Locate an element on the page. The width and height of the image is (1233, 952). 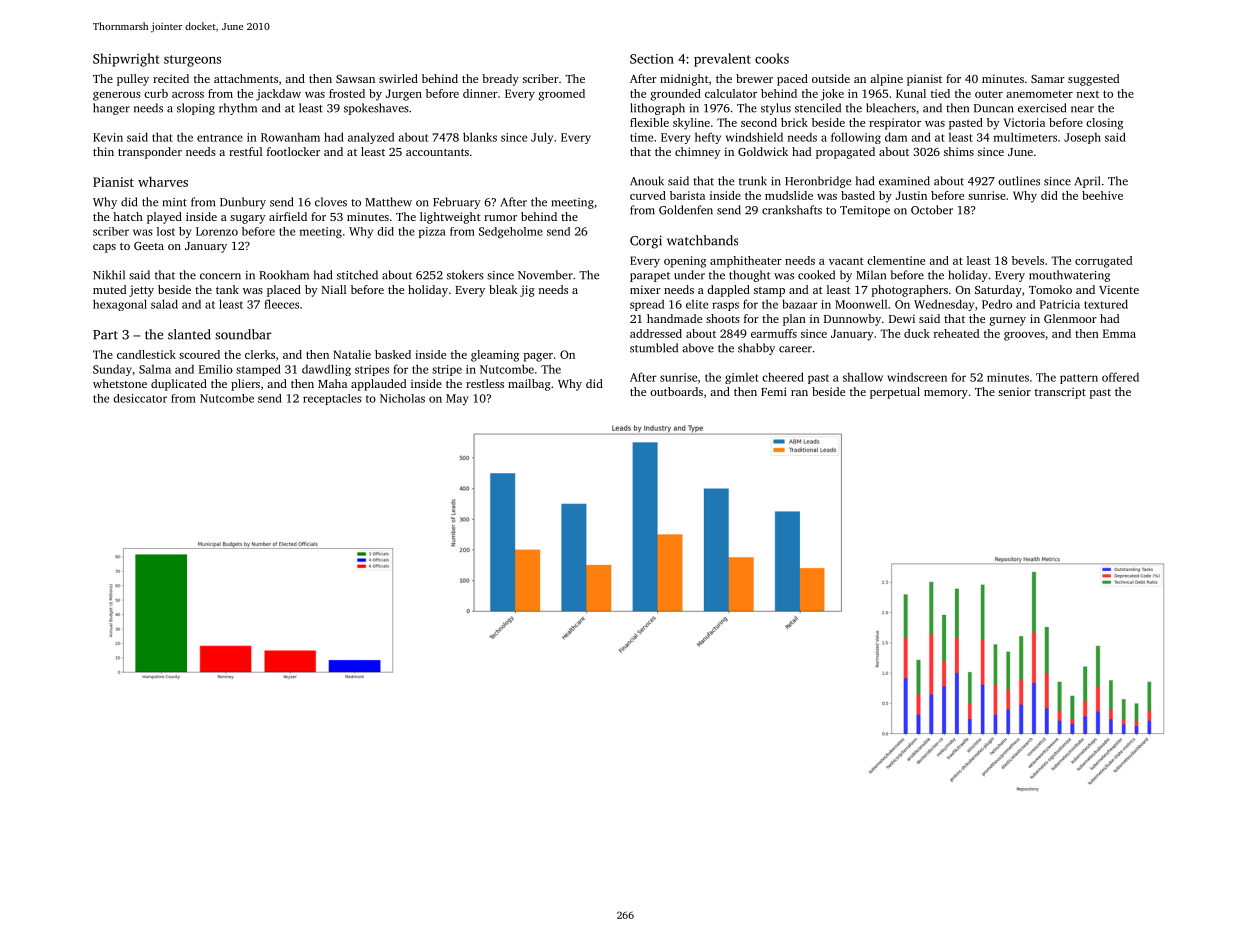
outboards is located at coordinates (676, 391).
